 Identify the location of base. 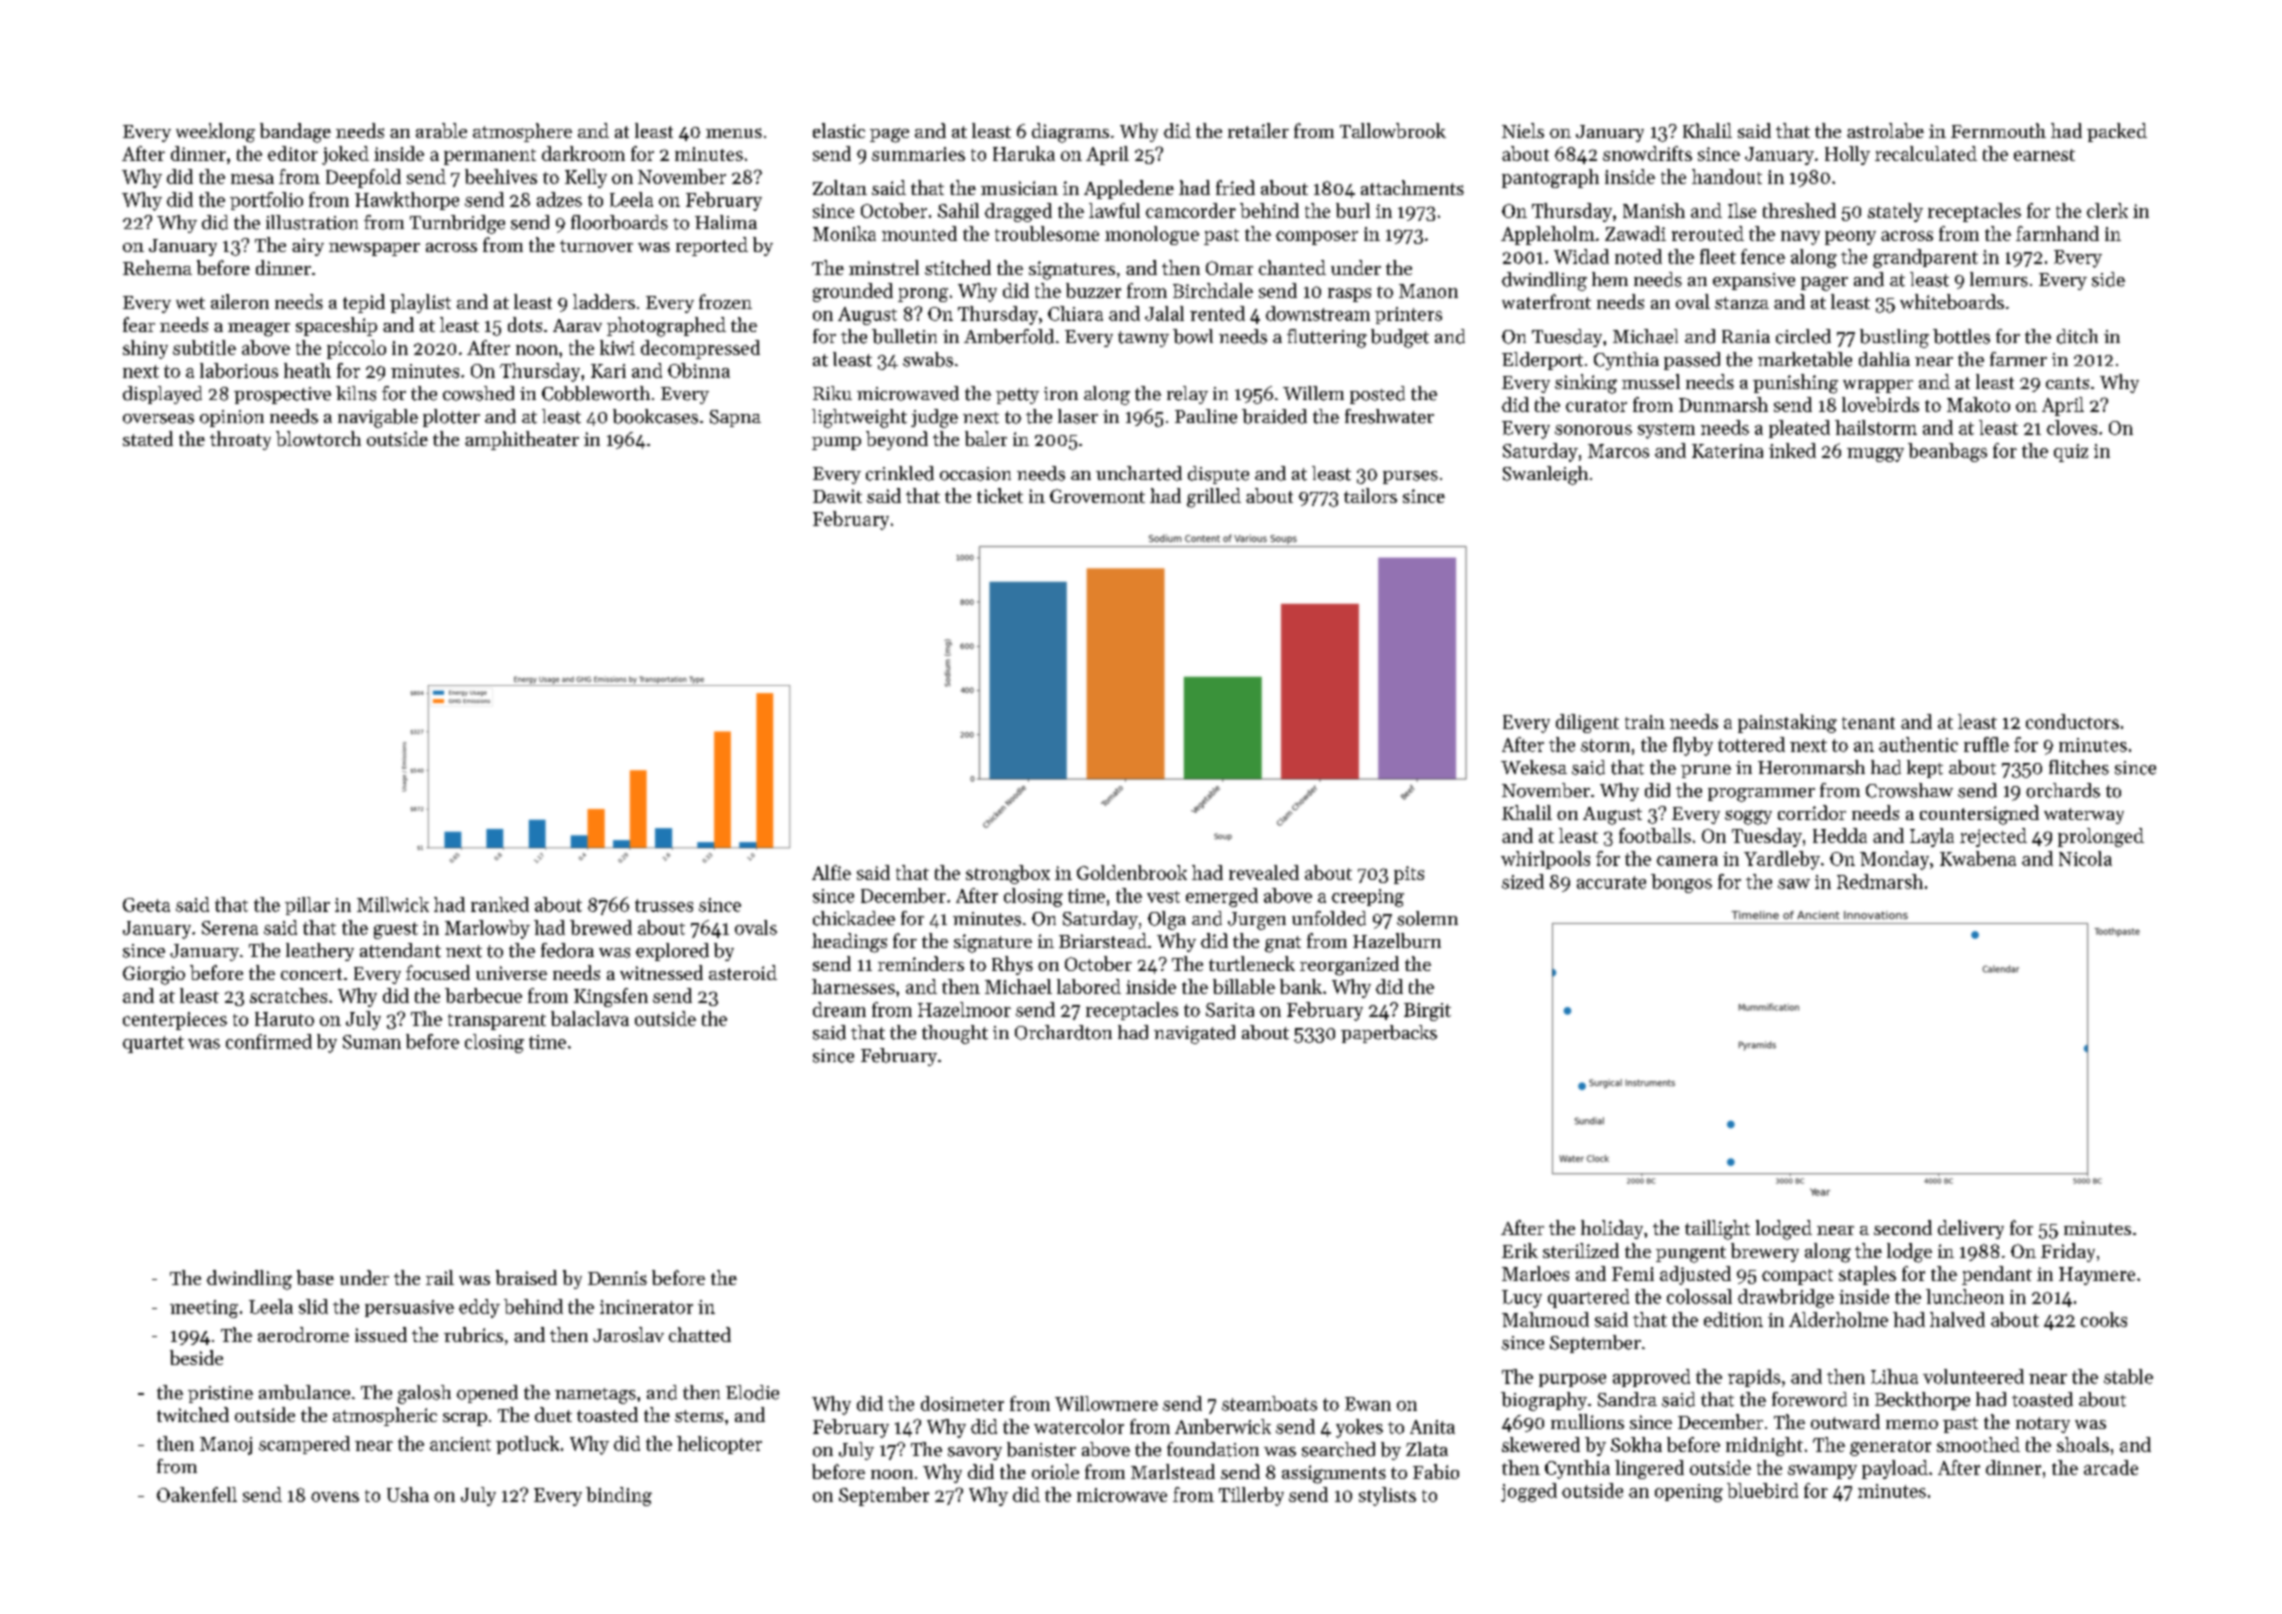
(315, 1277).
